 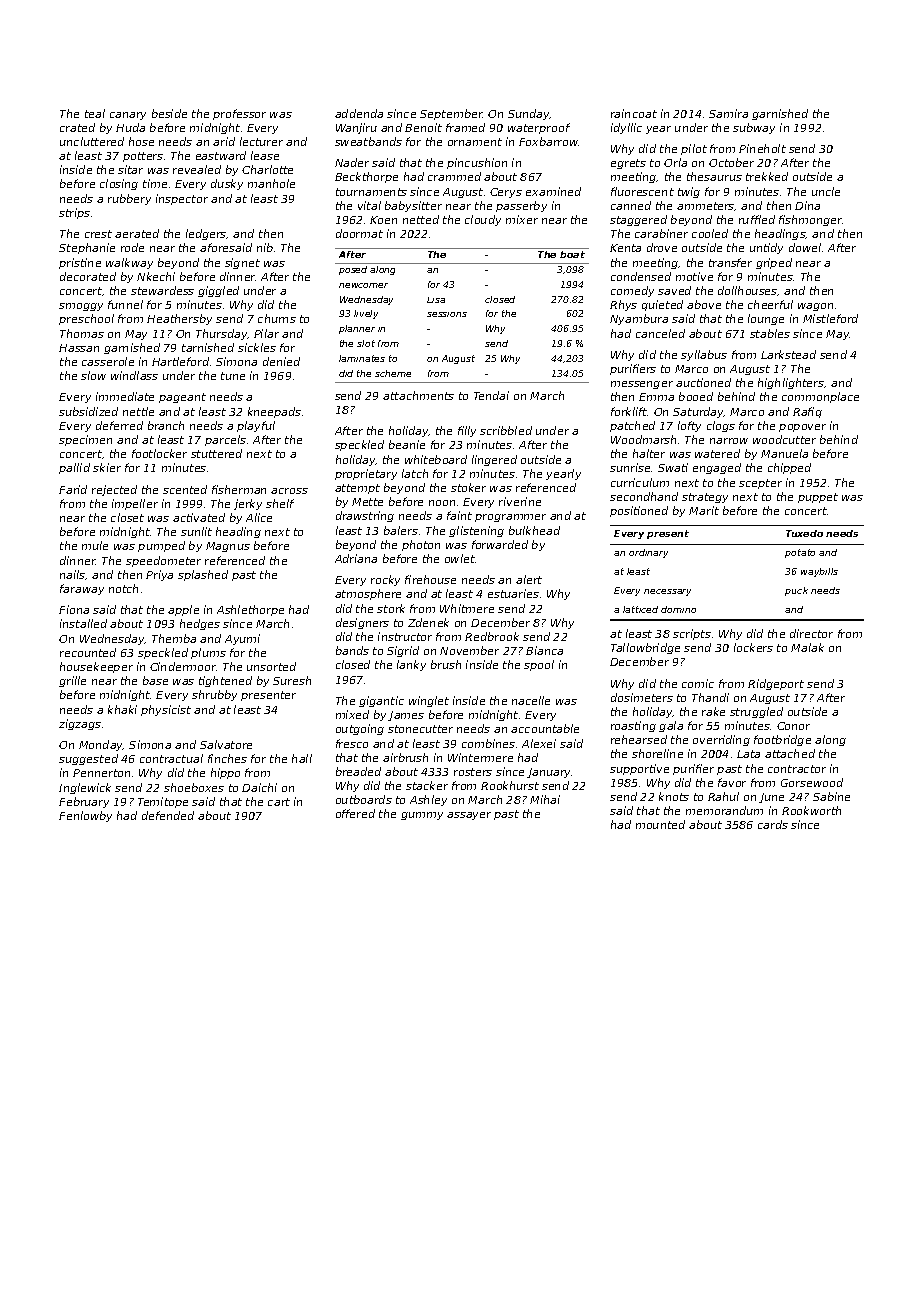 What do you see at coordinates (92, 141) in the image?
I see `uncluttered` at bounding box center [92, 141].
